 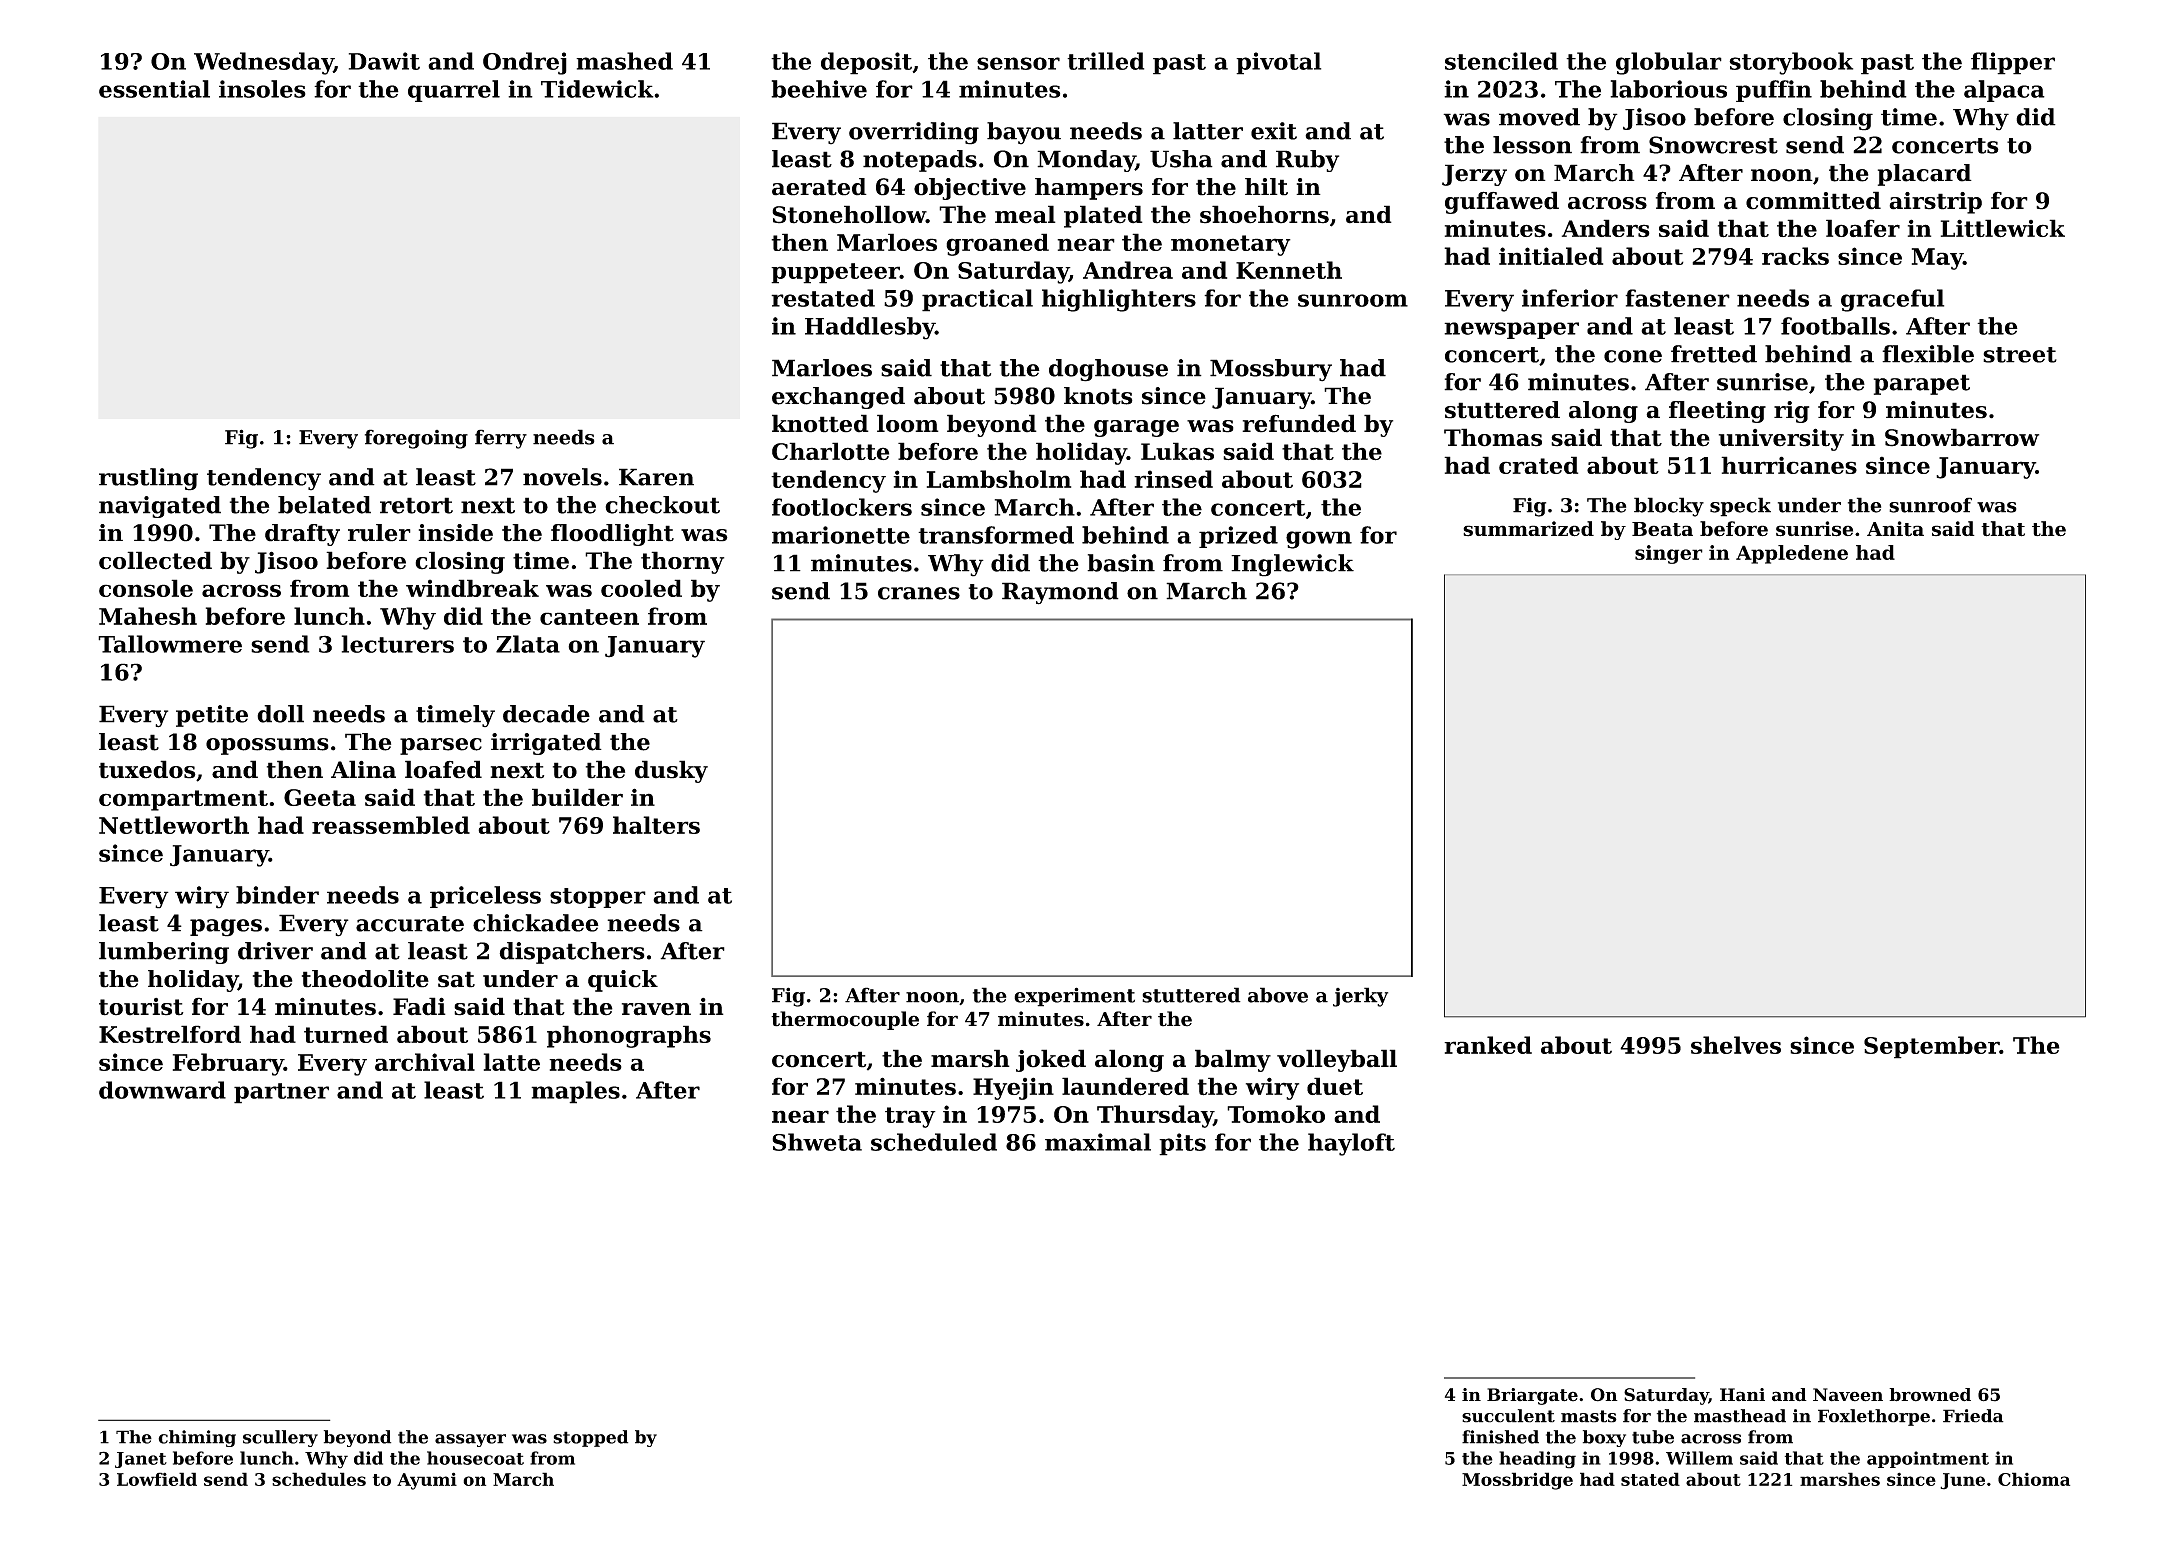 What do you see at coordinates (819, 187) in the screenshot?
I see `aerated` at bounding box center [819, 187].
